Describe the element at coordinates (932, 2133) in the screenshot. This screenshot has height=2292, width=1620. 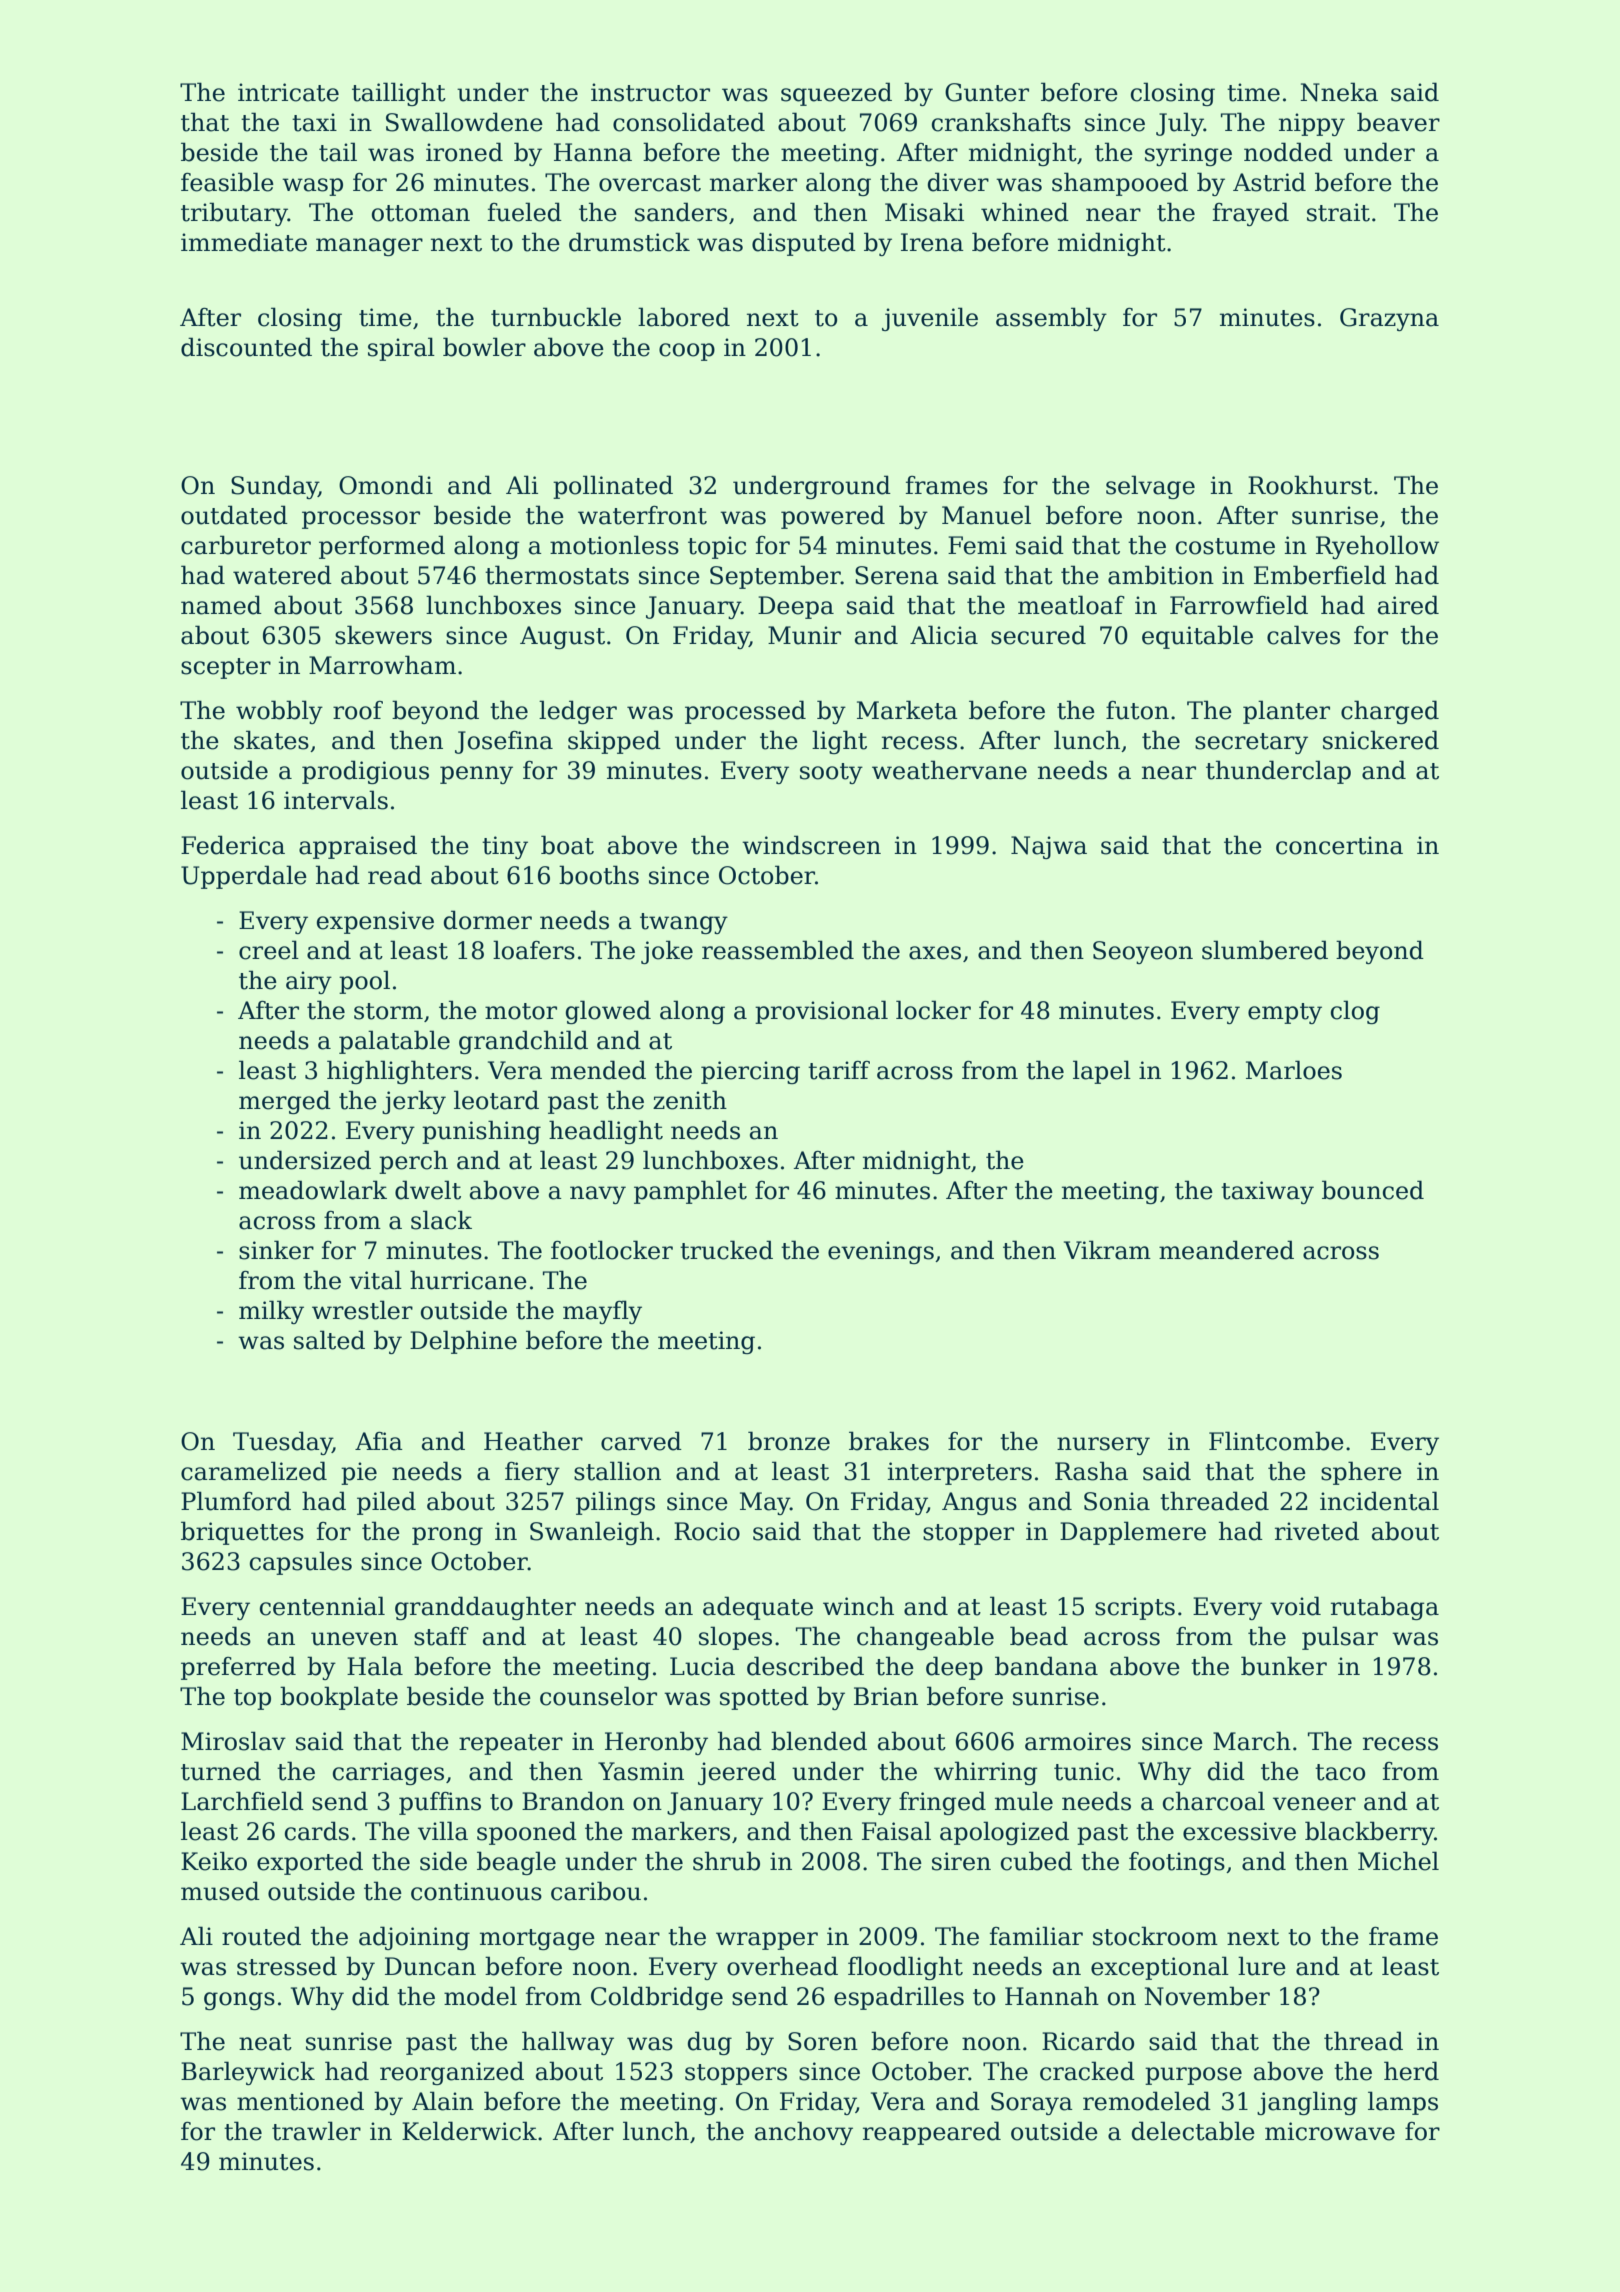
I see `reappeared` at that location.
